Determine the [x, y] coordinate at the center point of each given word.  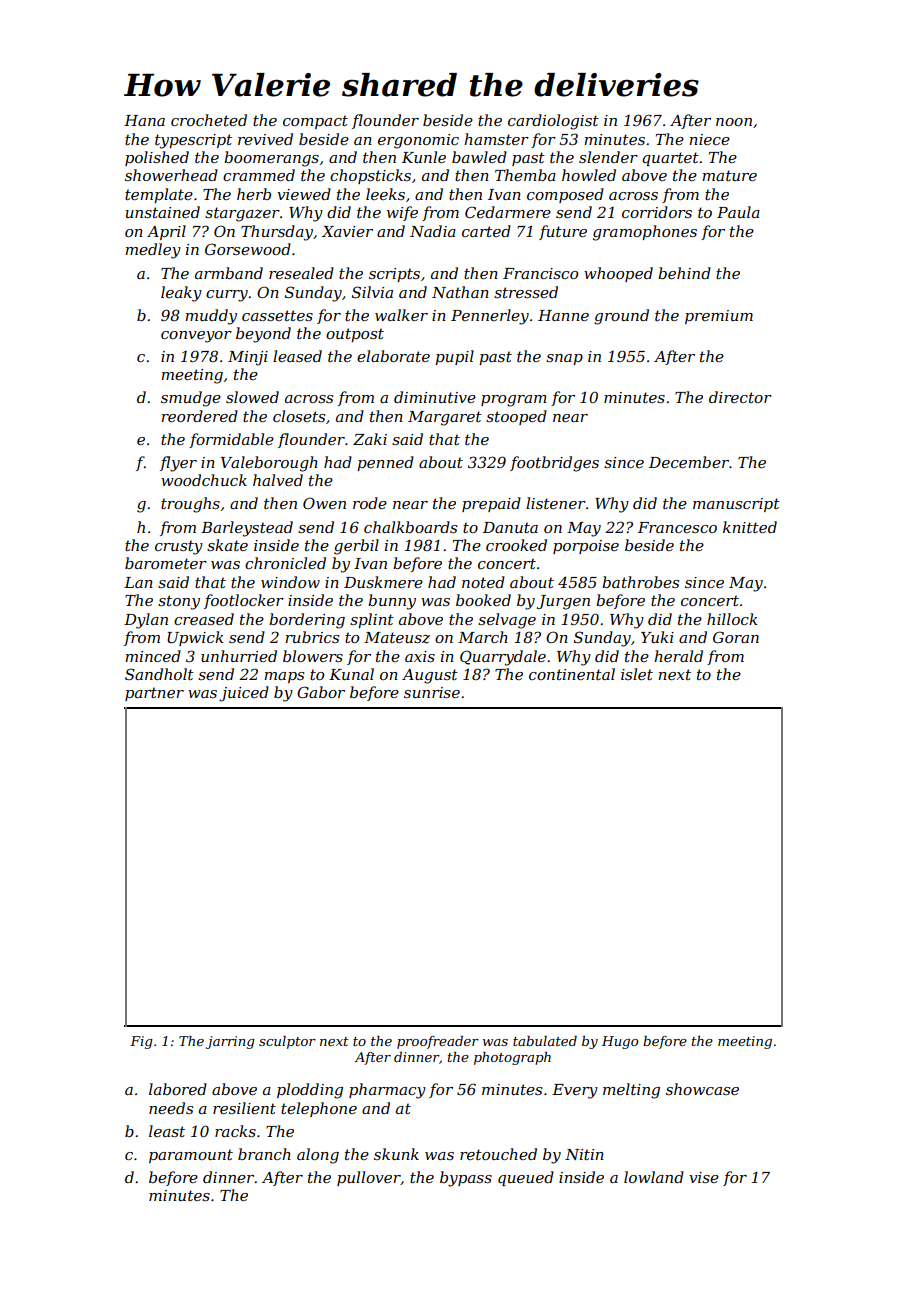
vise [704, 1177]
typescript [193, 141]
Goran [736, 637]
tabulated [545, 1041]
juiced [244, 694]
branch [264, 1154]
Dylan [146, 621]
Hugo [620, 1042]
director [740, 397]
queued [526, 1178]
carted [486, 231]
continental [572, 674]
